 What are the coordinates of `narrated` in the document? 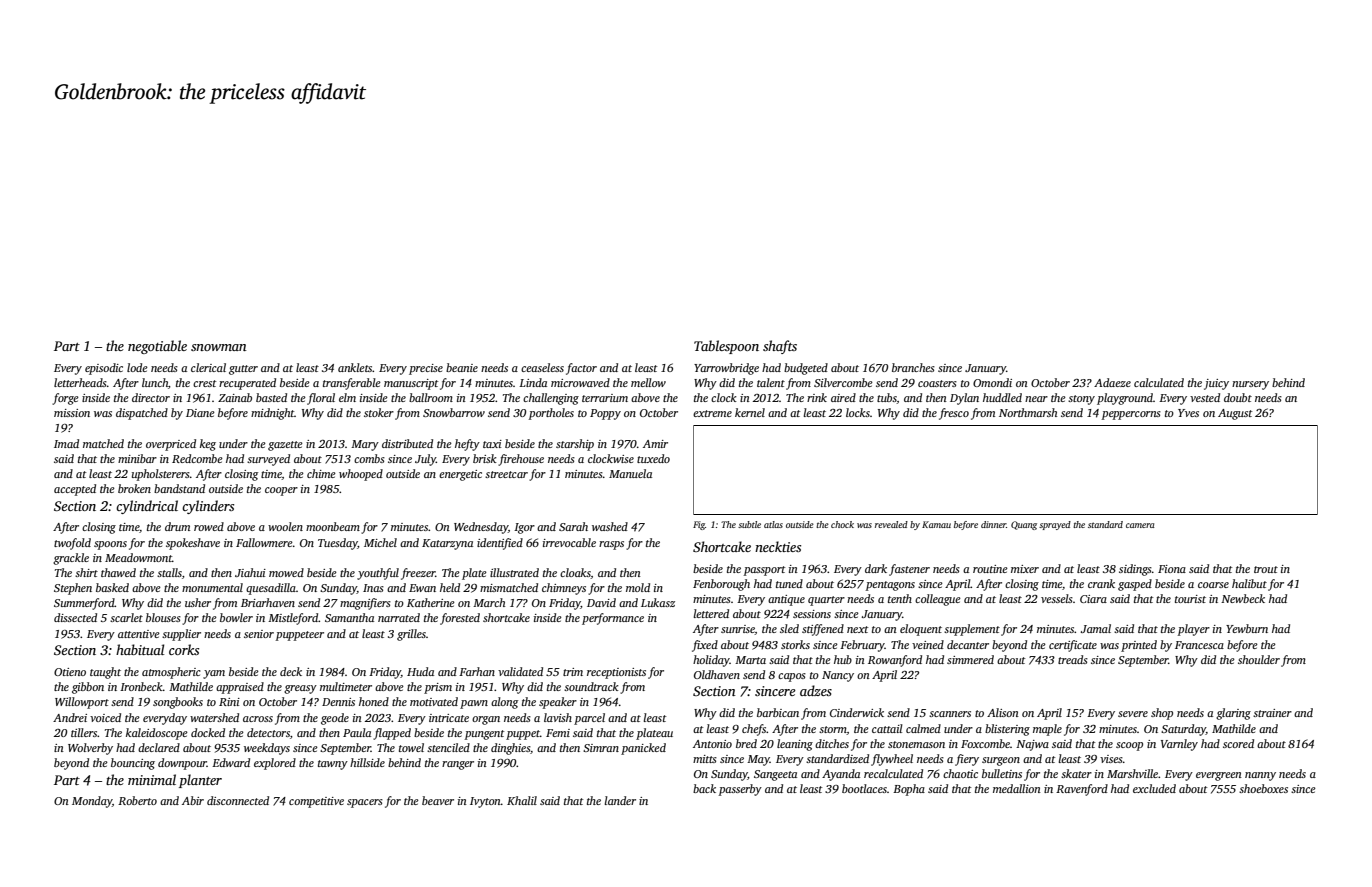 It's located at (399, 617).
